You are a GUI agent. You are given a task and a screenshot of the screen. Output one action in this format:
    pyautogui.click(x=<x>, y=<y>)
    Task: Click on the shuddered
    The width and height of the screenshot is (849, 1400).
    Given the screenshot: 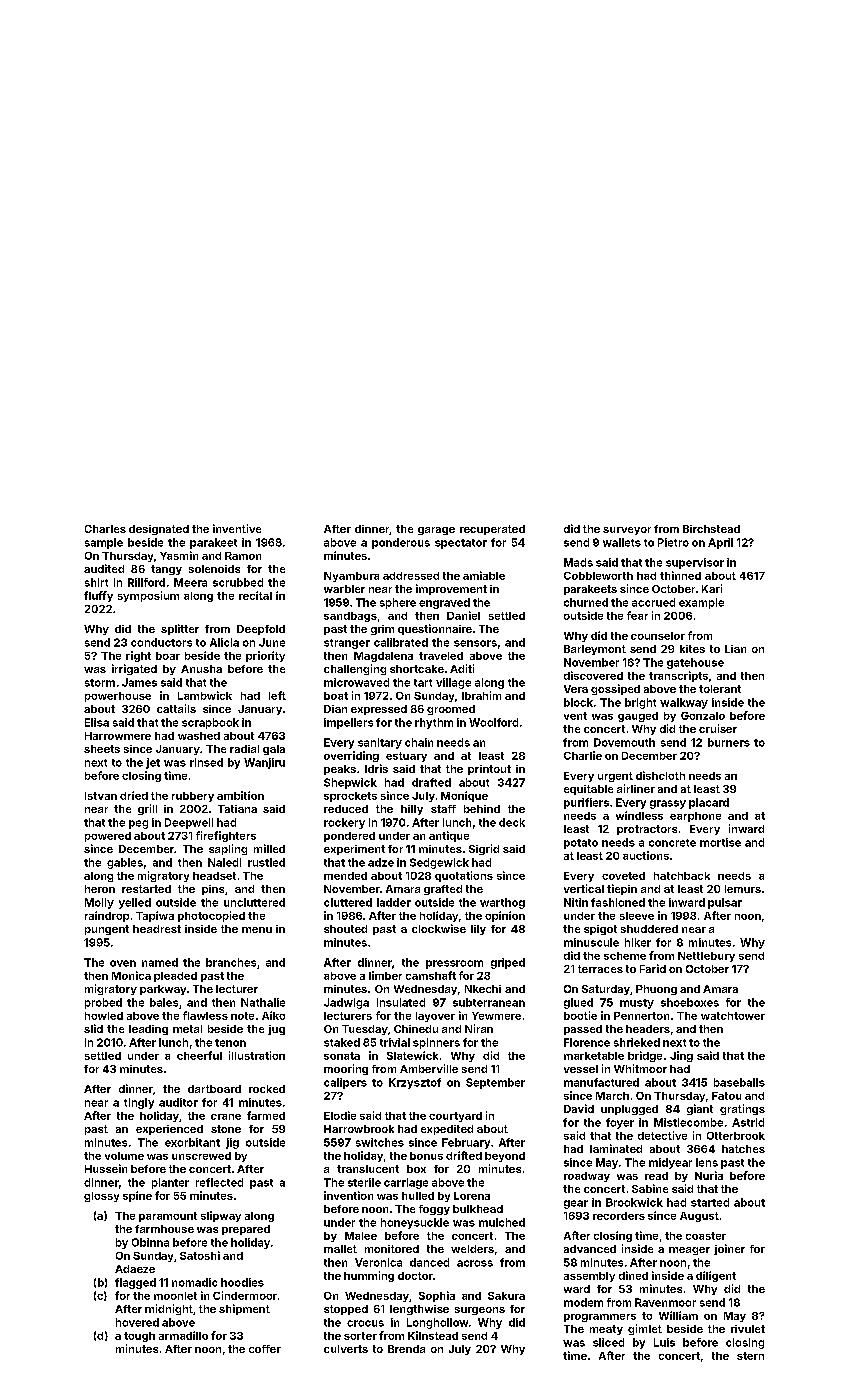 What is the action you would take?
    pyautogui.click(x=649, y=929)
